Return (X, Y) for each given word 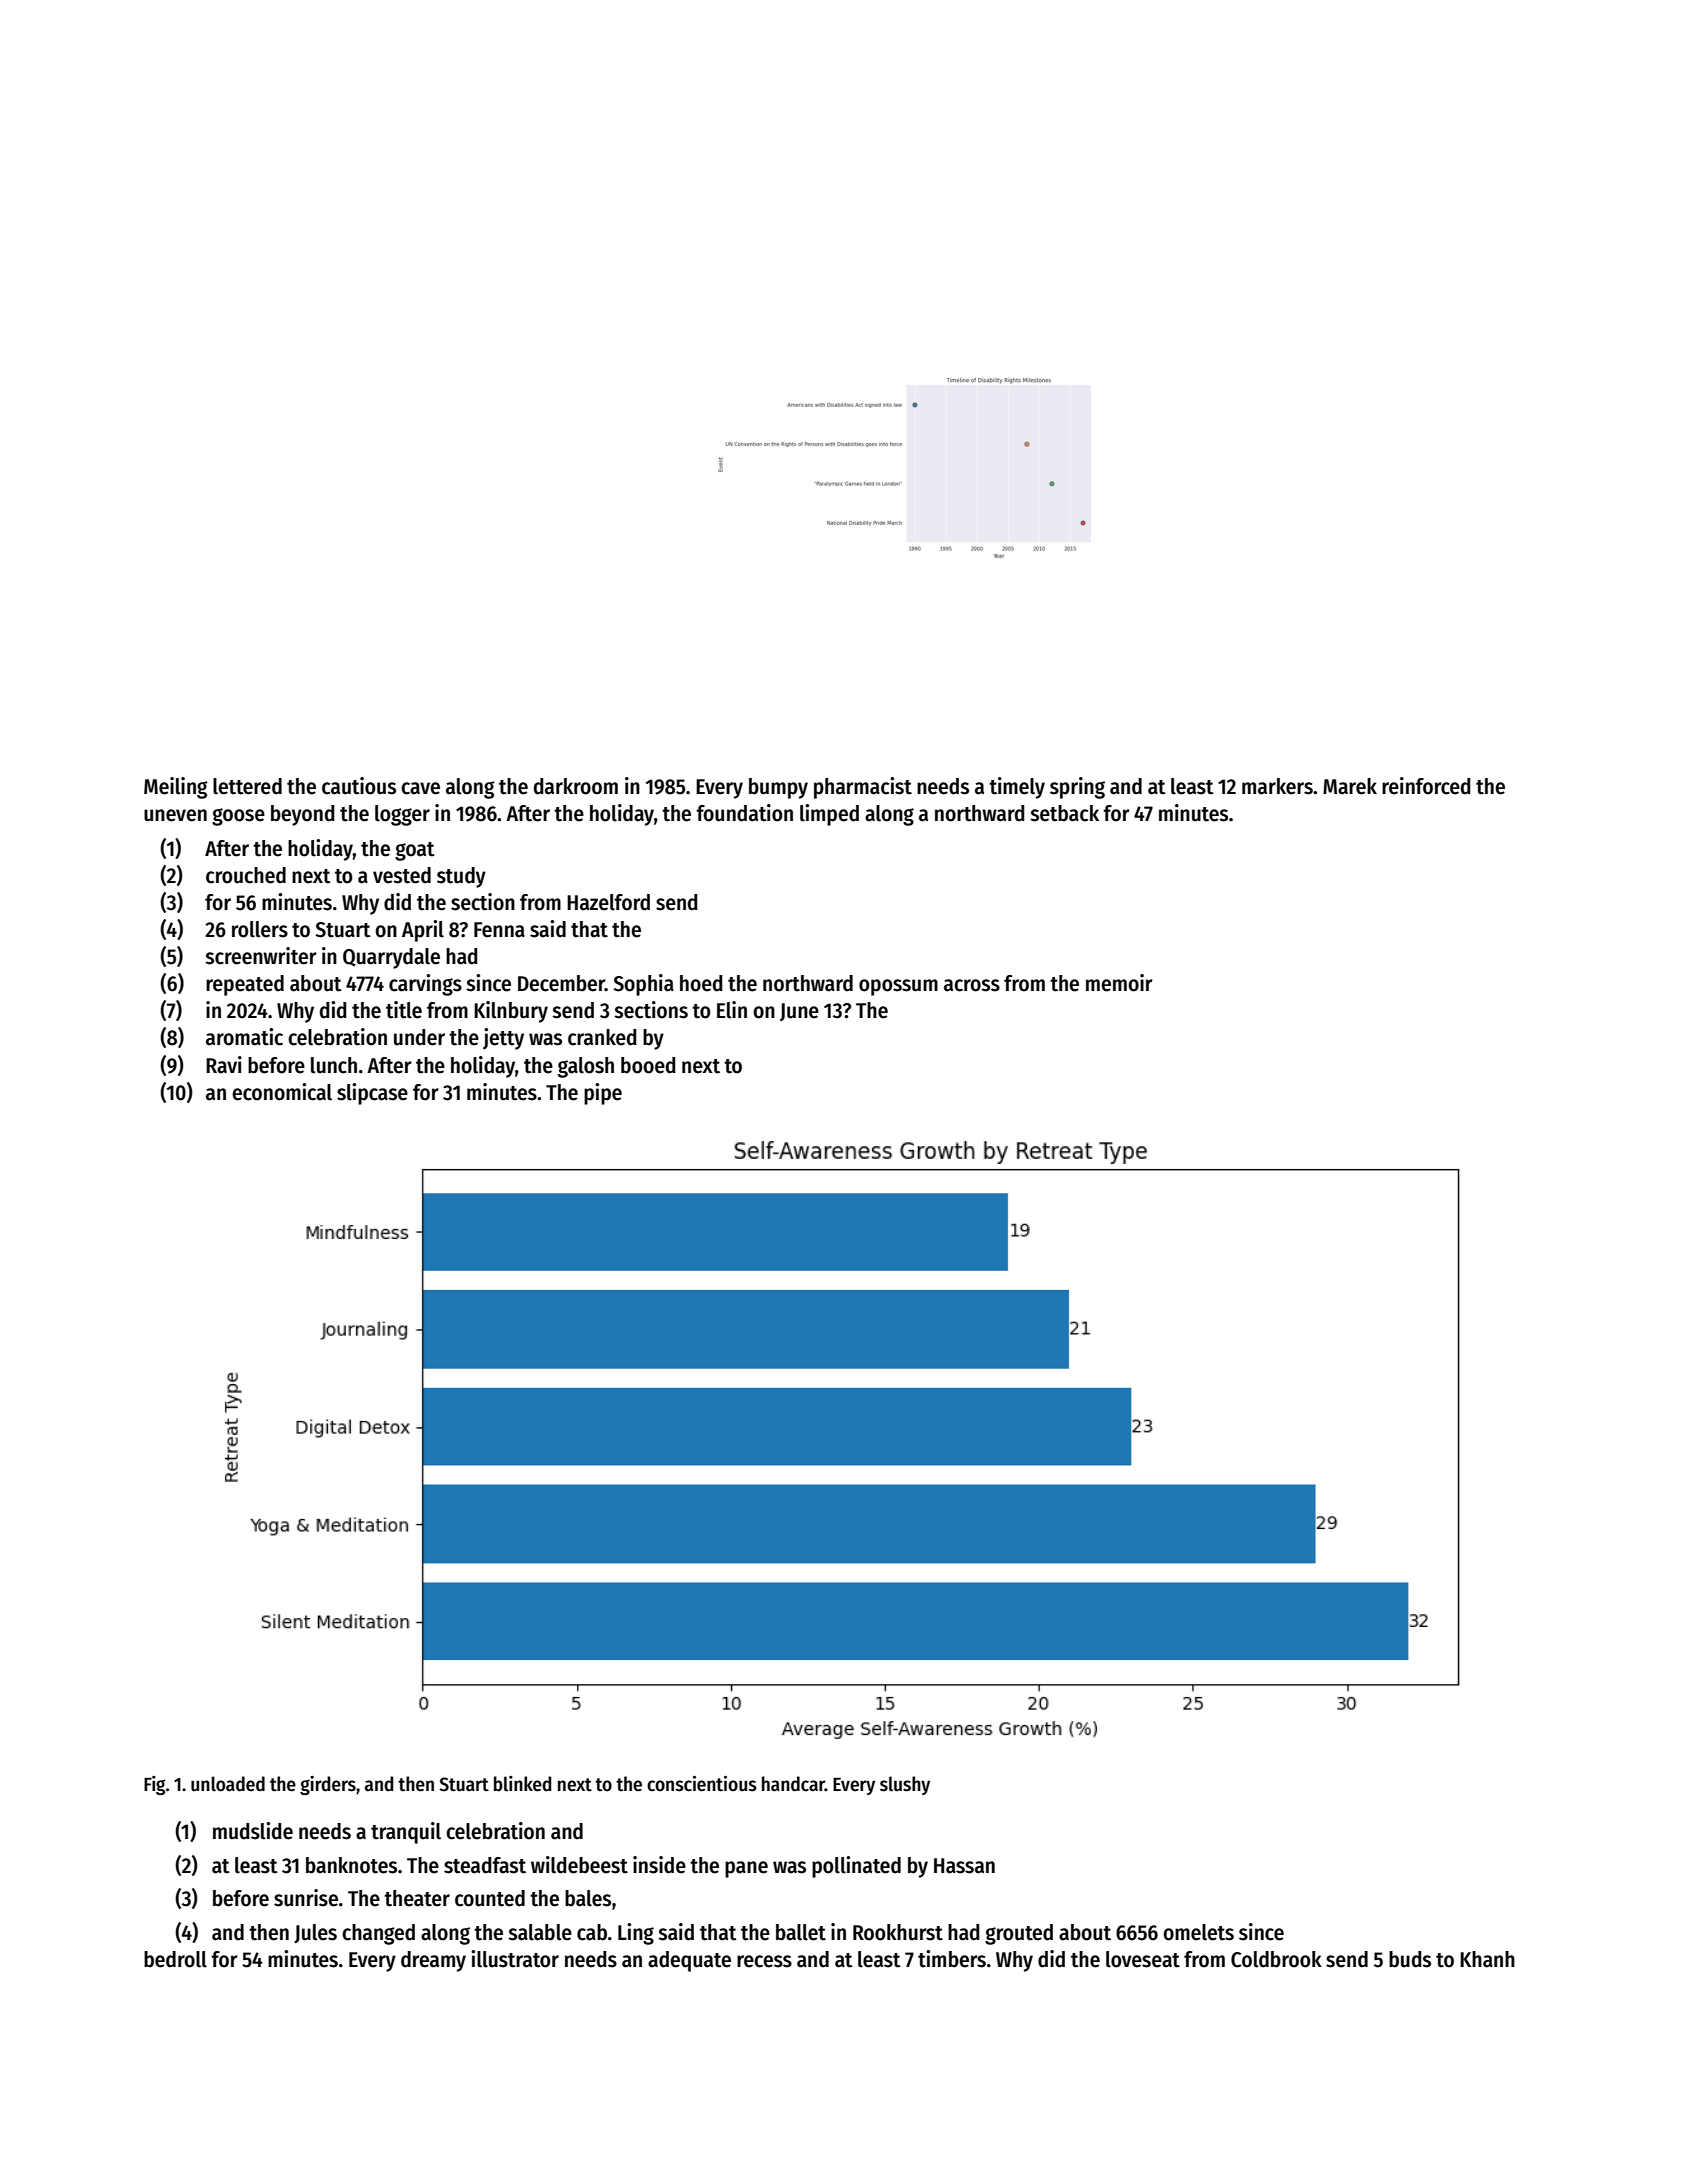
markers (1277, 786)
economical (282, 1092)
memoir (1119, 983)
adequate (689, 1961)
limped (829, 815)
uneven (175, 815)
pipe (603, 1094)
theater (417, 1898)
